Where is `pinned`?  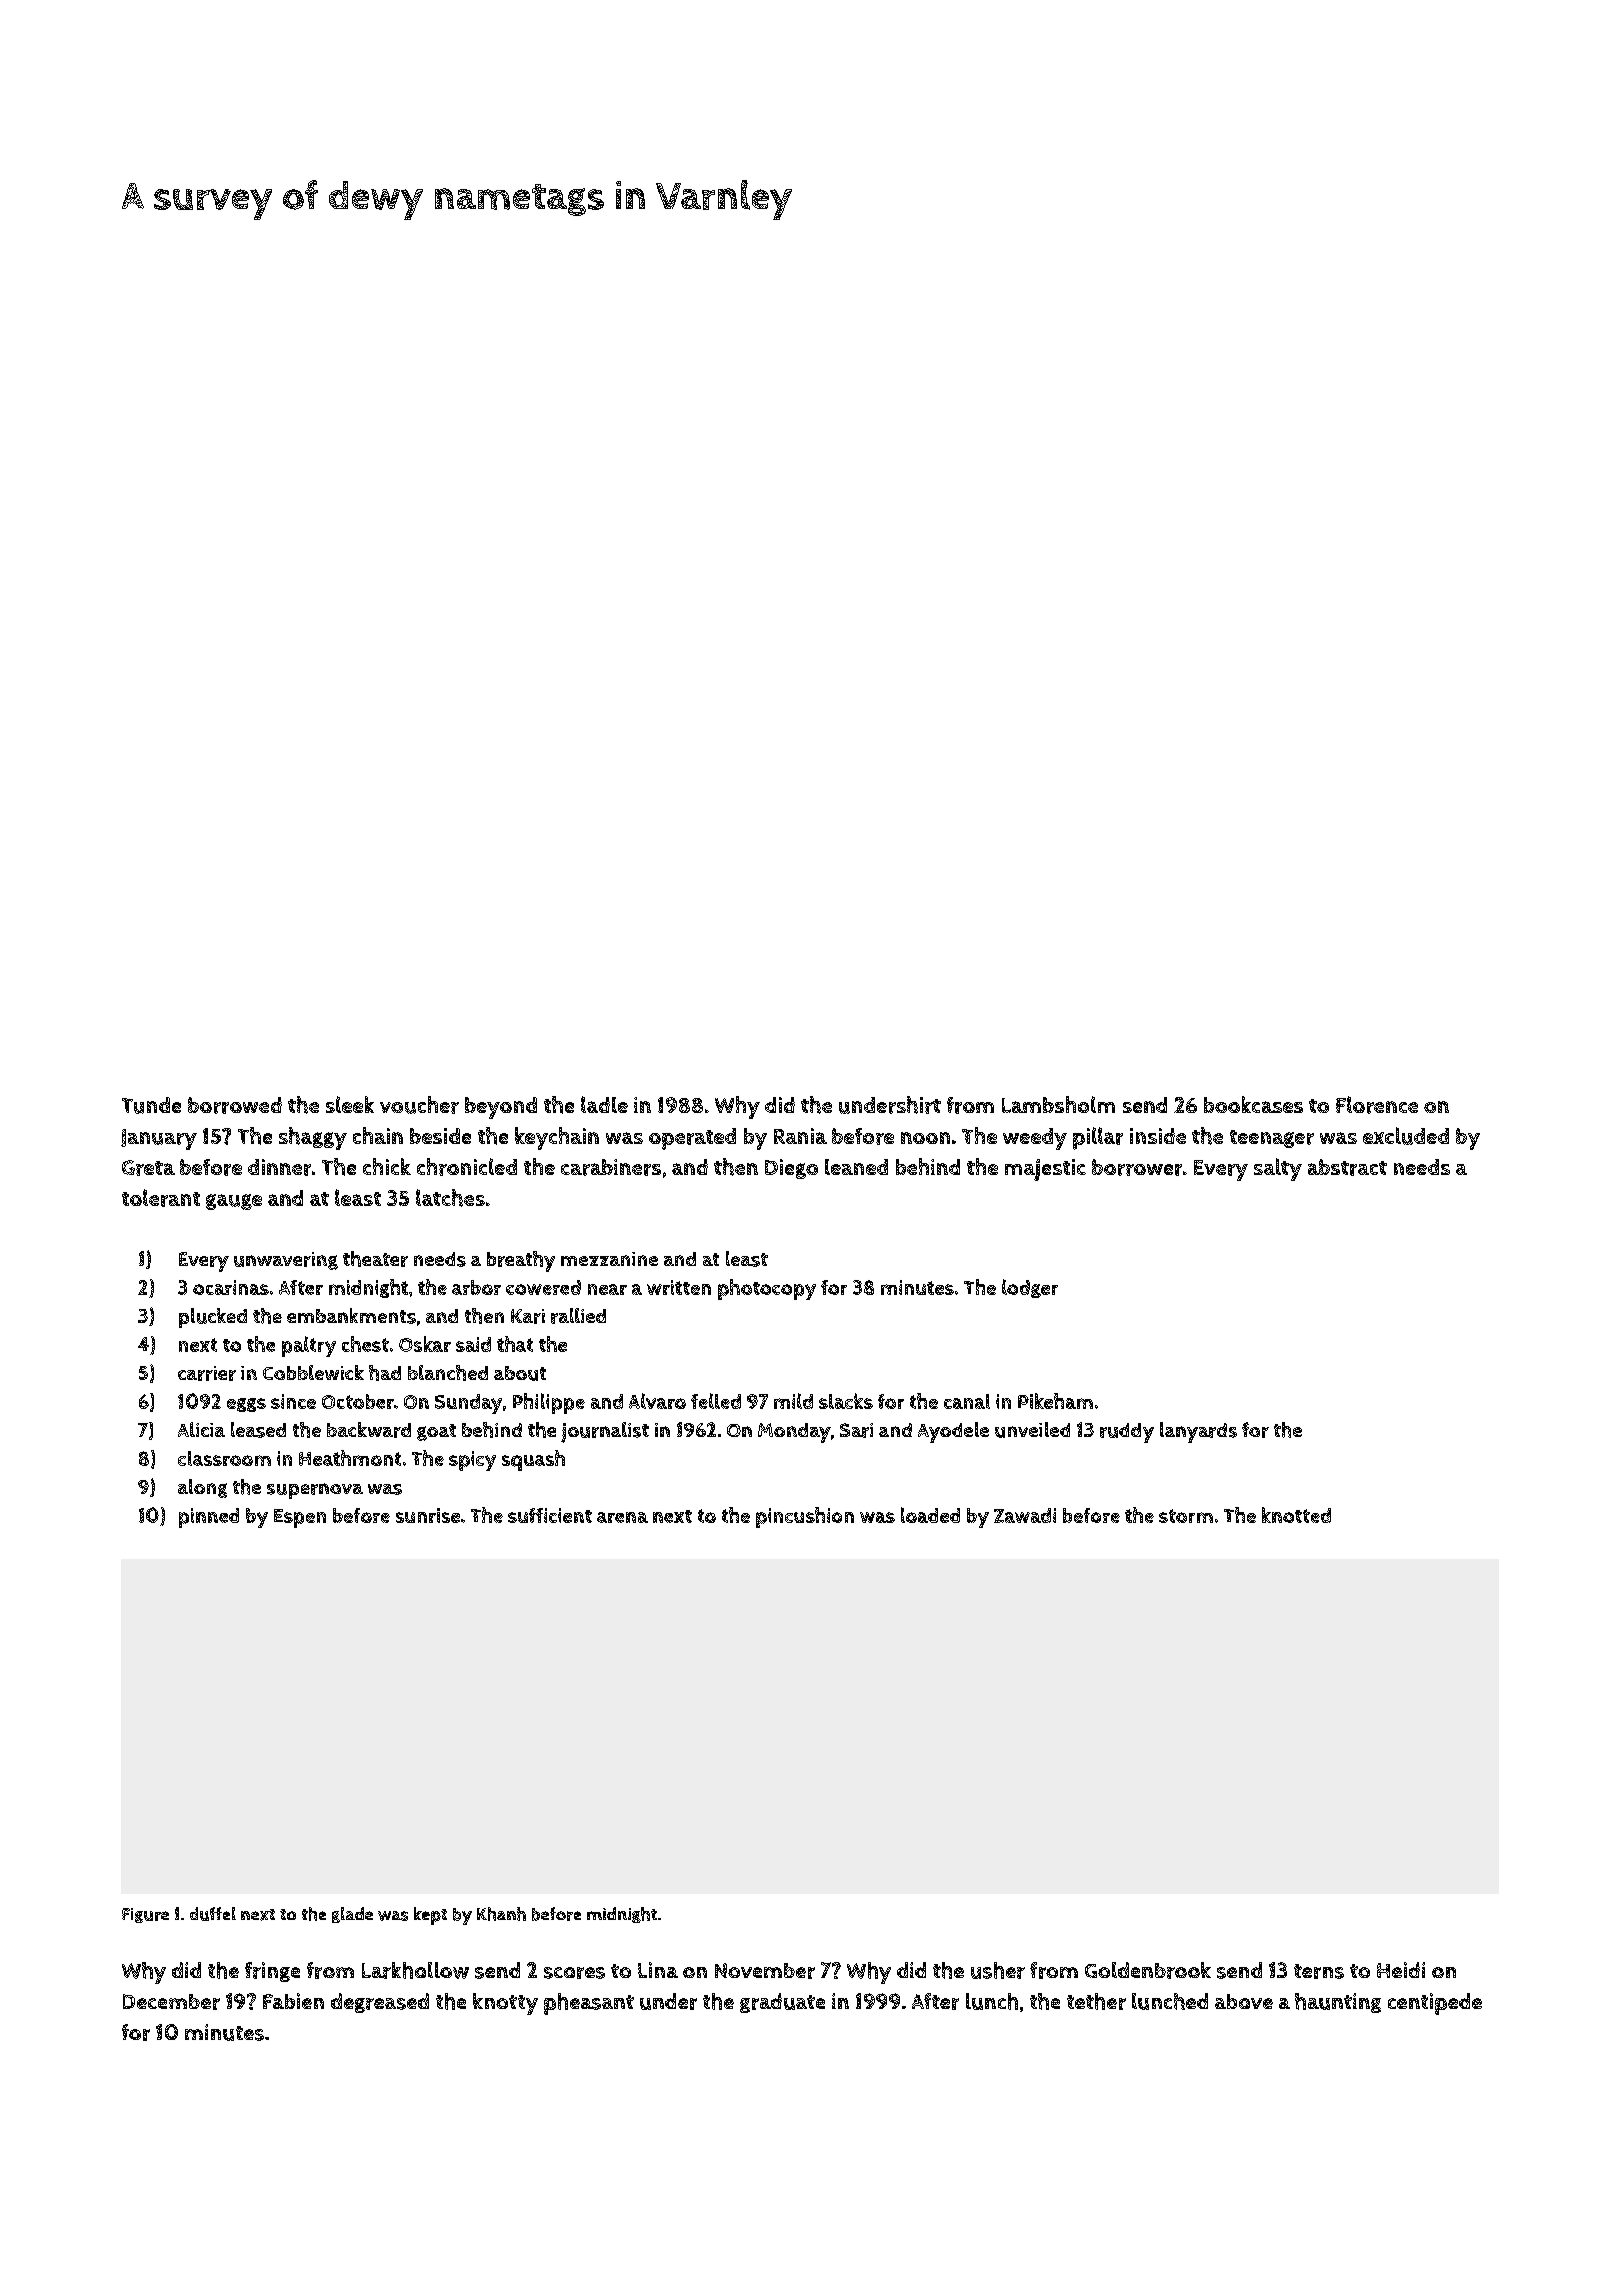 pinned is located at coordinates (209, 1518).
